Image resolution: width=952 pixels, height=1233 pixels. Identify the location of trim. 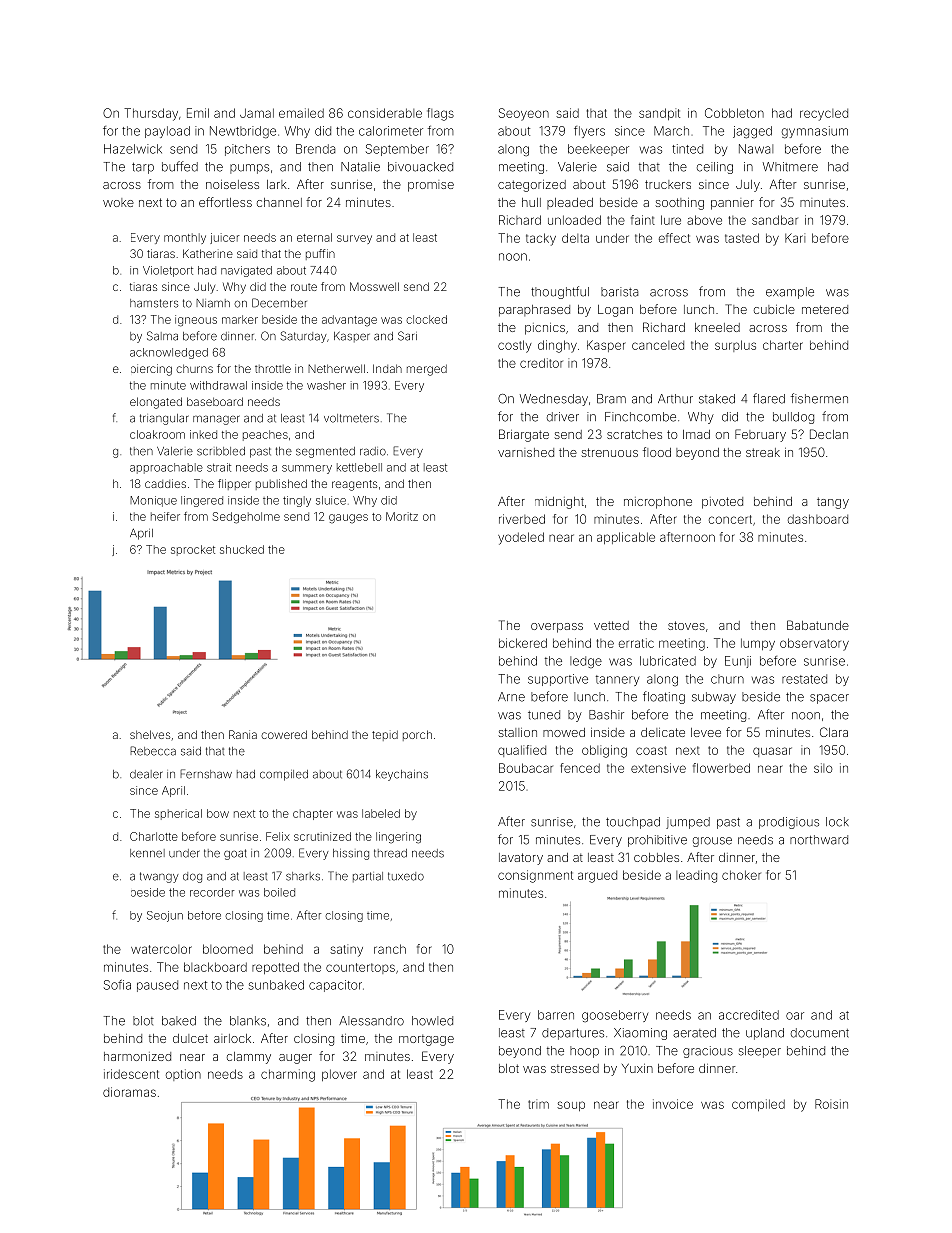
(538, 1104).
